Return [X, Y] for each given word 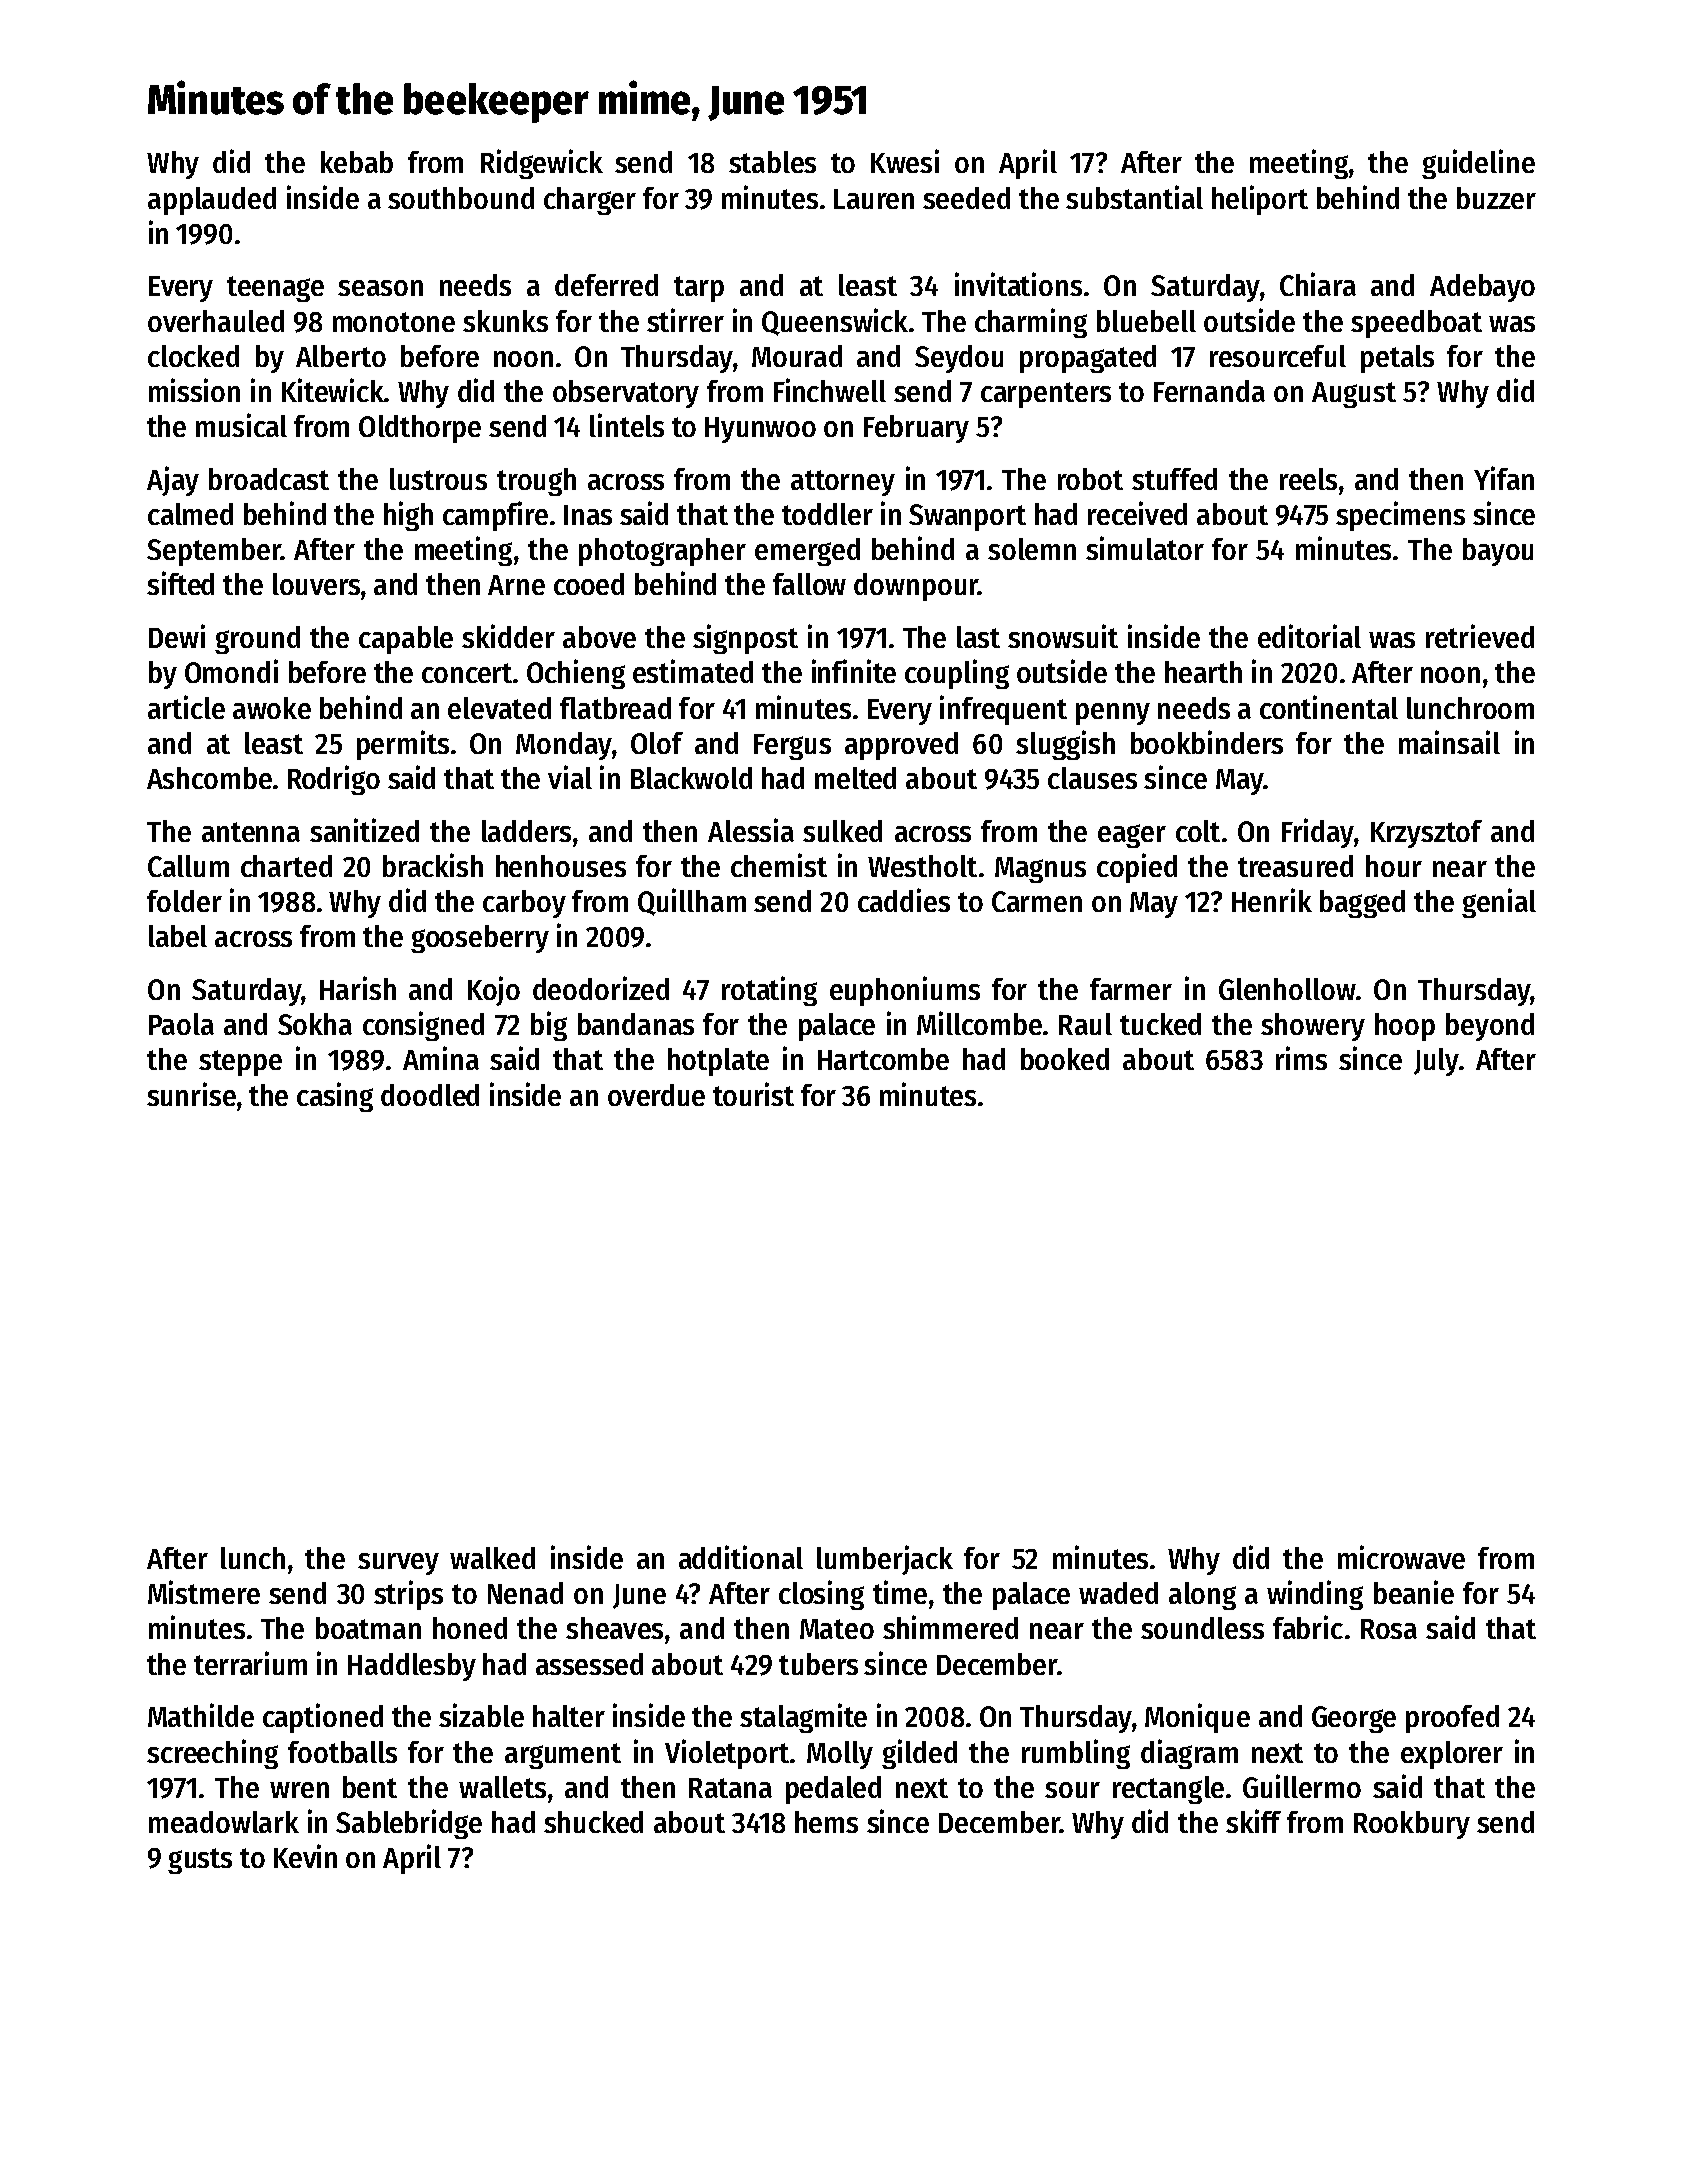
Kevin [305, 1856]
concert [467, 673]
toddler [827, 514]
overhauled [216, 321]
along [1202, 1596]
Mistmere [204, 1592]
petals [1397, 359]
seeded [966, 198]
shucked [593, 1822]
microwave [1401, 1557]
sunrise [191, 1094]
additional [741, 1557]
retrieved [1480, 636]
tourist [753, 1094]
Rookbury [1412, 1825]
